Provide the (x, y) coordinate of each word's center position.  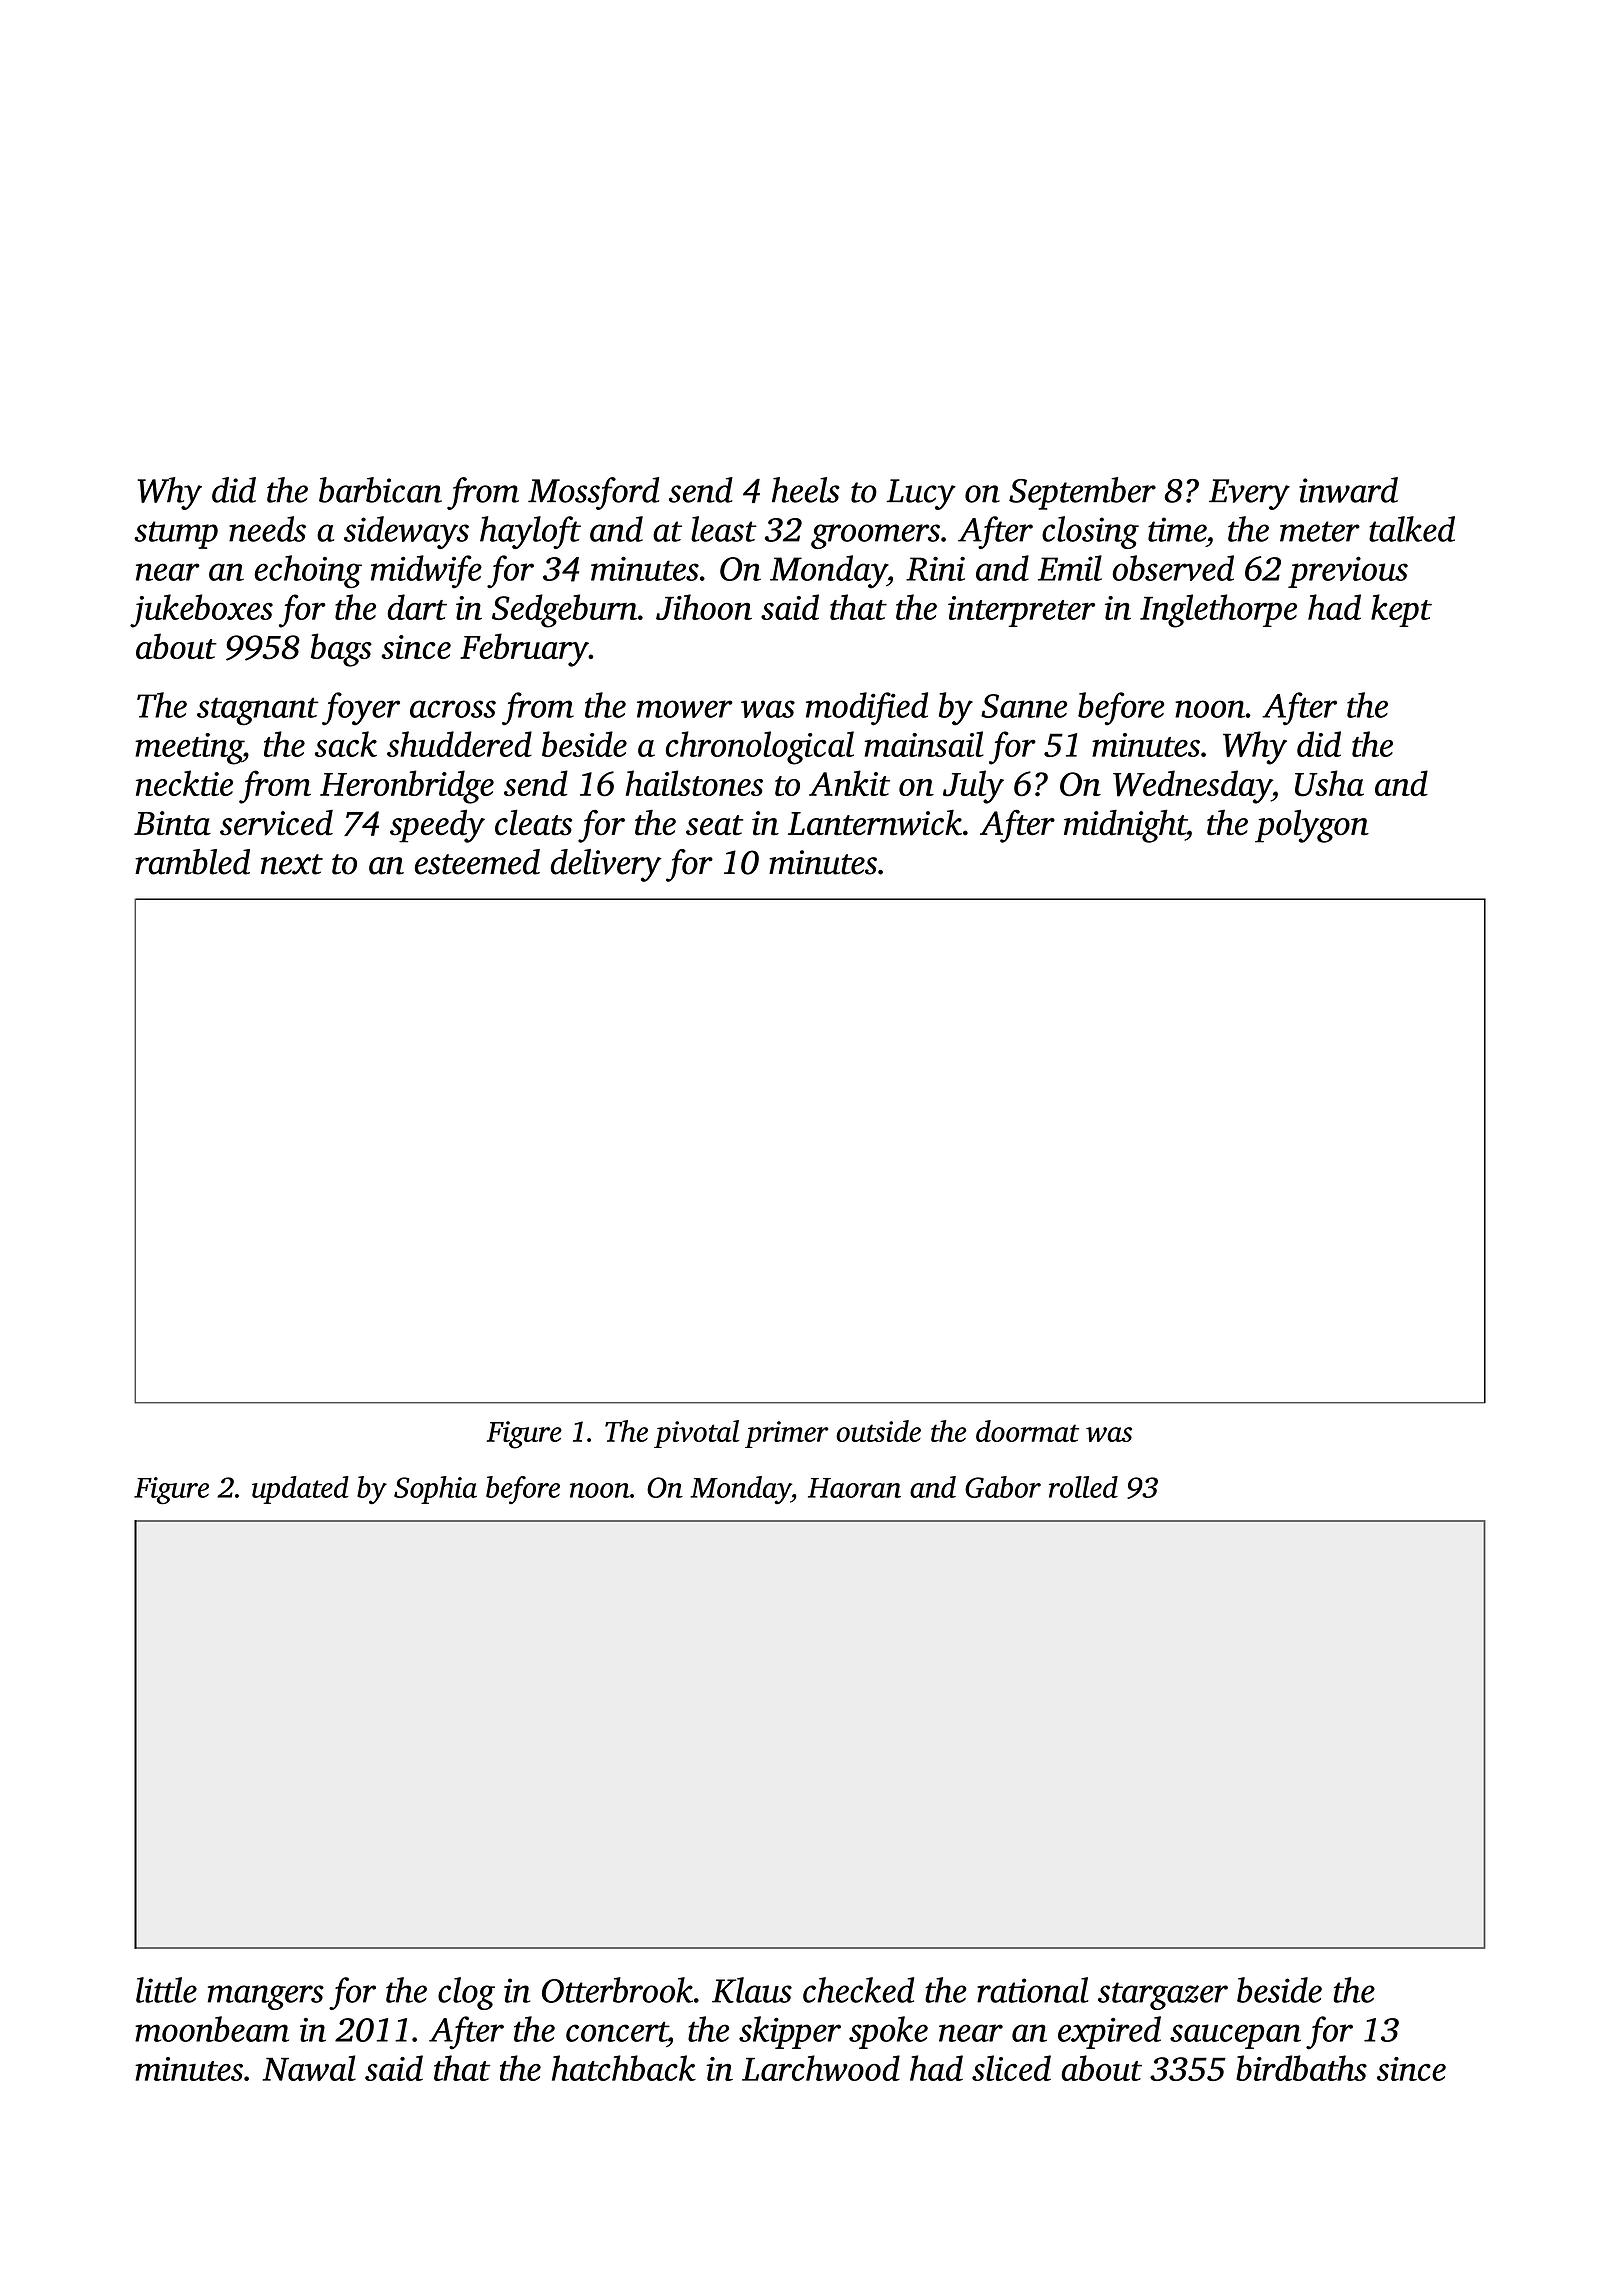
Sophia (435, 1490)
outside (878, 1431)
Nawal (309, 2068)
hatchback (624, 2068)
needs (267, 529)
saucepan (1235, 2036)
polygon (1312, 826)
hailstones (694, 783)
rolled (1083, 1487)
